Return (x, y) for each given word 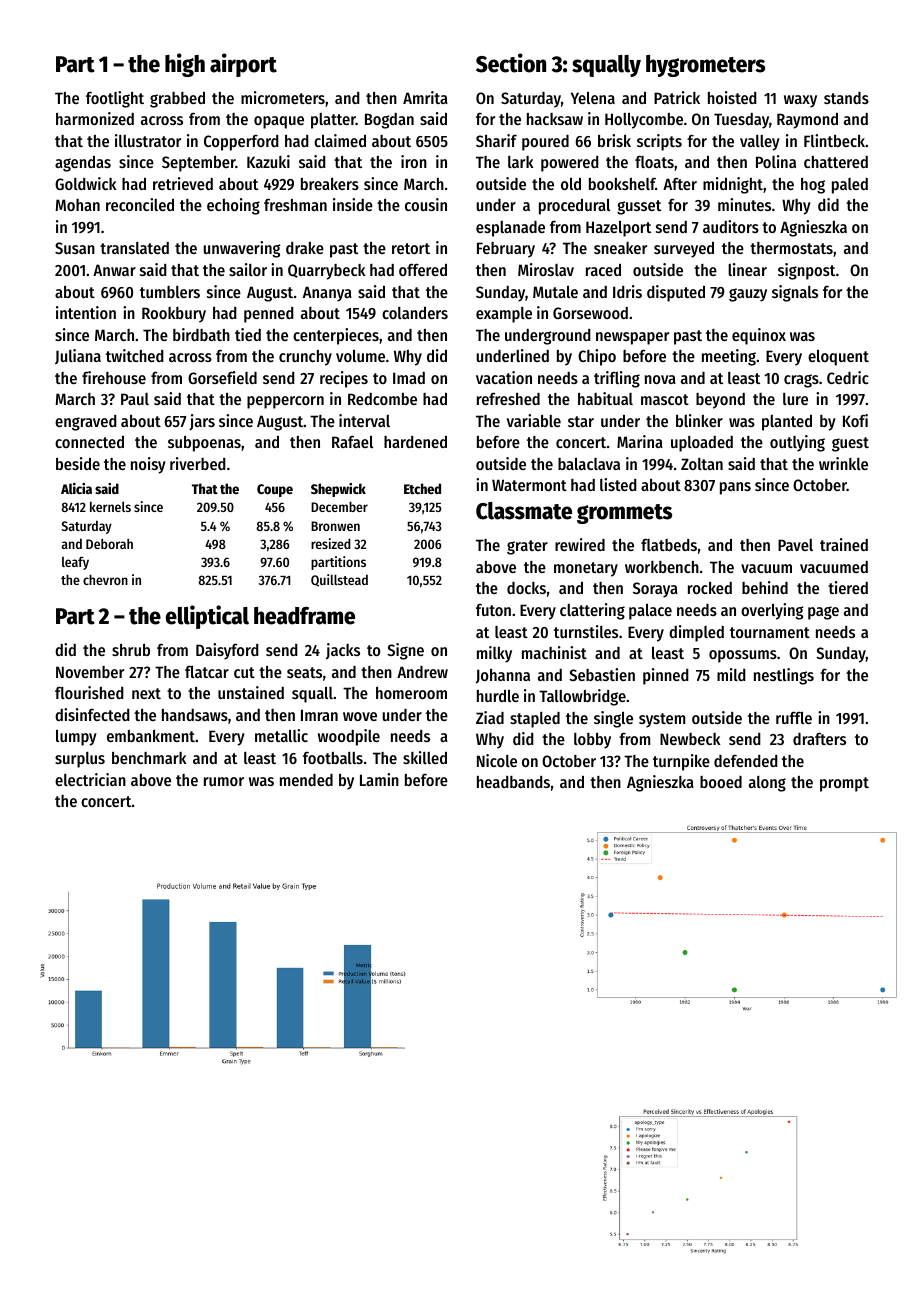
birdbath (201, 334)
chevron (105, 580)
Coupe (275, 490)
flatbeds (669, 544)
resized (331, 543)
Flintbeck (834, 140)
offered (423, 269)
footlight (115, 99)
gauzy (748, 295)
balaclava (589, 464)
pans (735, 488)
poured (545, 143)
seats (304, 672)
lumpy (76, 738)
